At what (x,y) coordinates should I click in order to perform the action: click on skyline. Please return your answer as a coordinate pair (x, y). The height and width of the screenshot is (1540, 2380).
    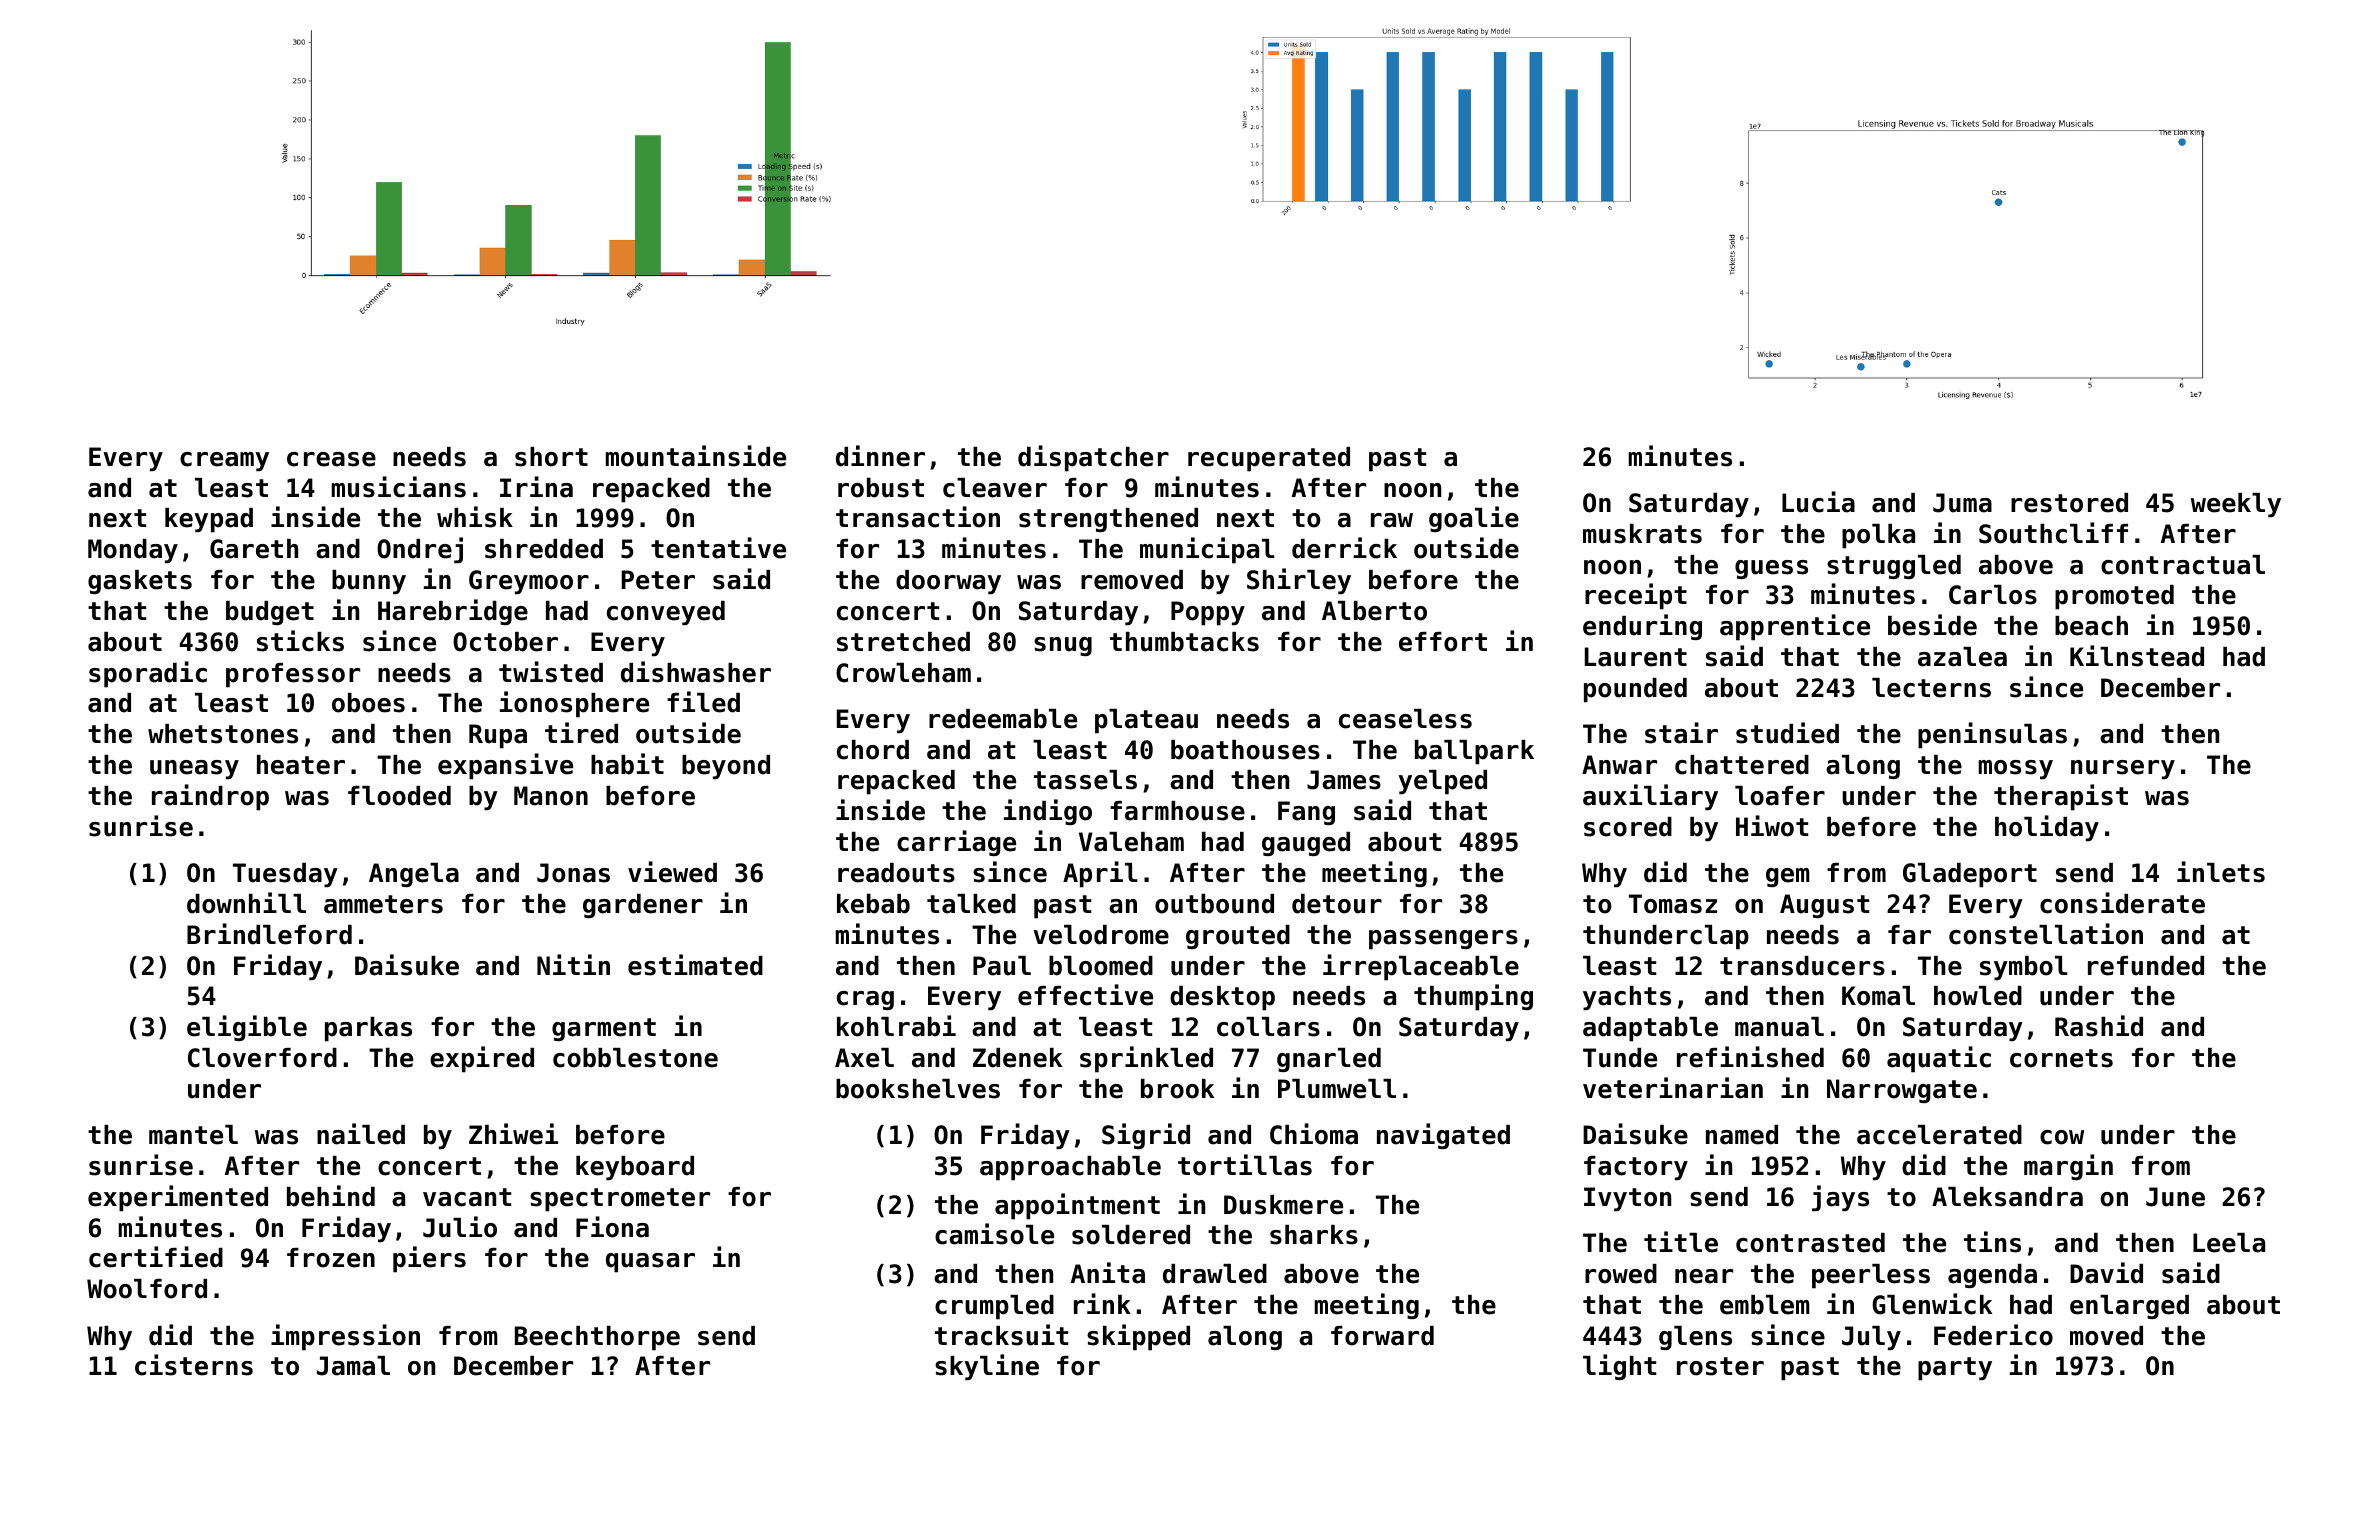
    Looking at the image, I should click on (987, 1367).
